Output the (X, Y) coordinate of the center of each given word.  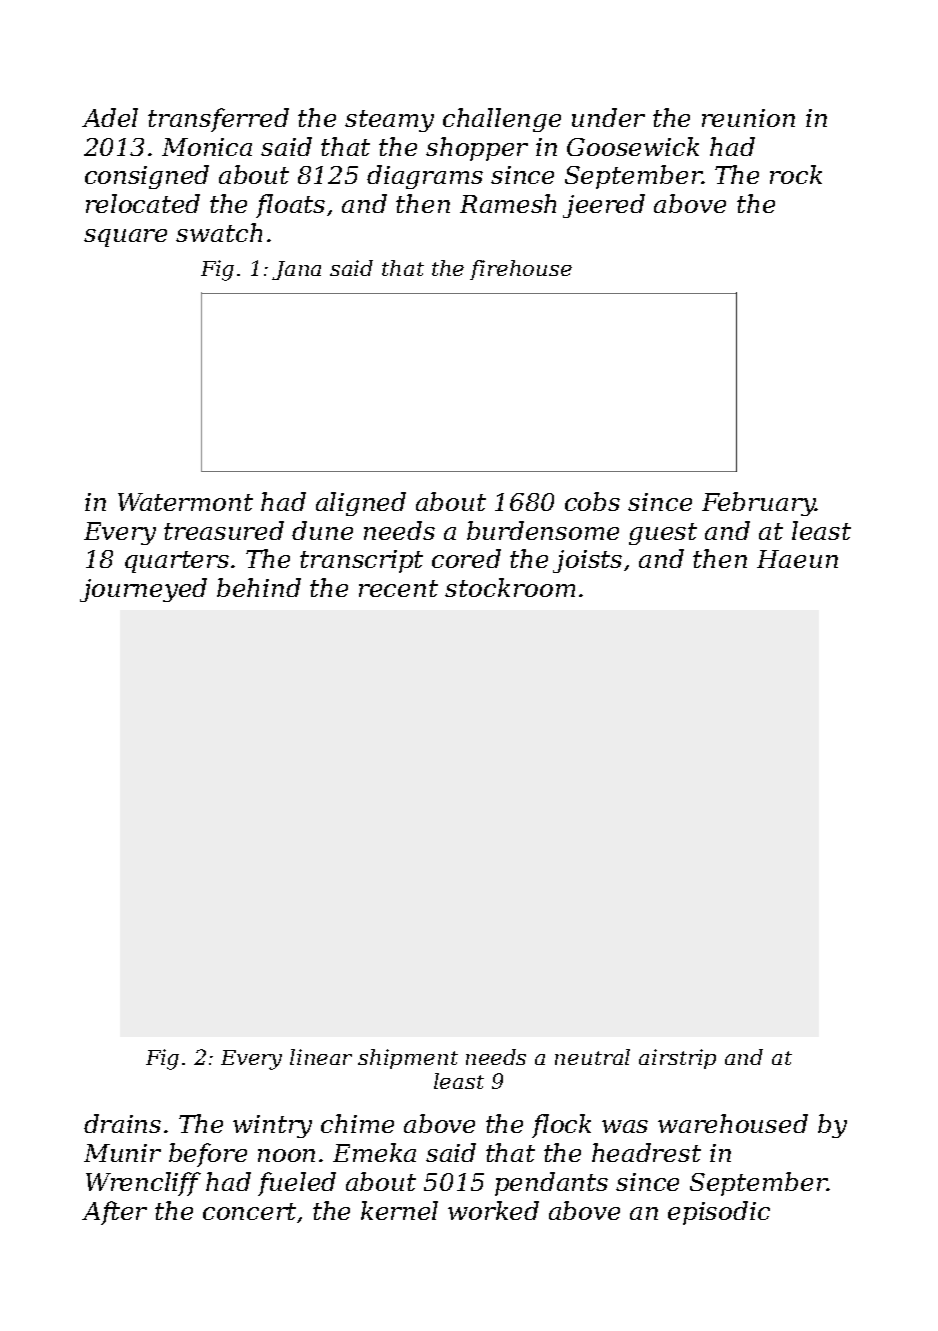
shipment (408, 1059)
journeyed (143, 590)
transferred (218, 120)
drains (122, 1123)
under (608, 117)
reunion (748, 118)
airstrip (677, 1059)
